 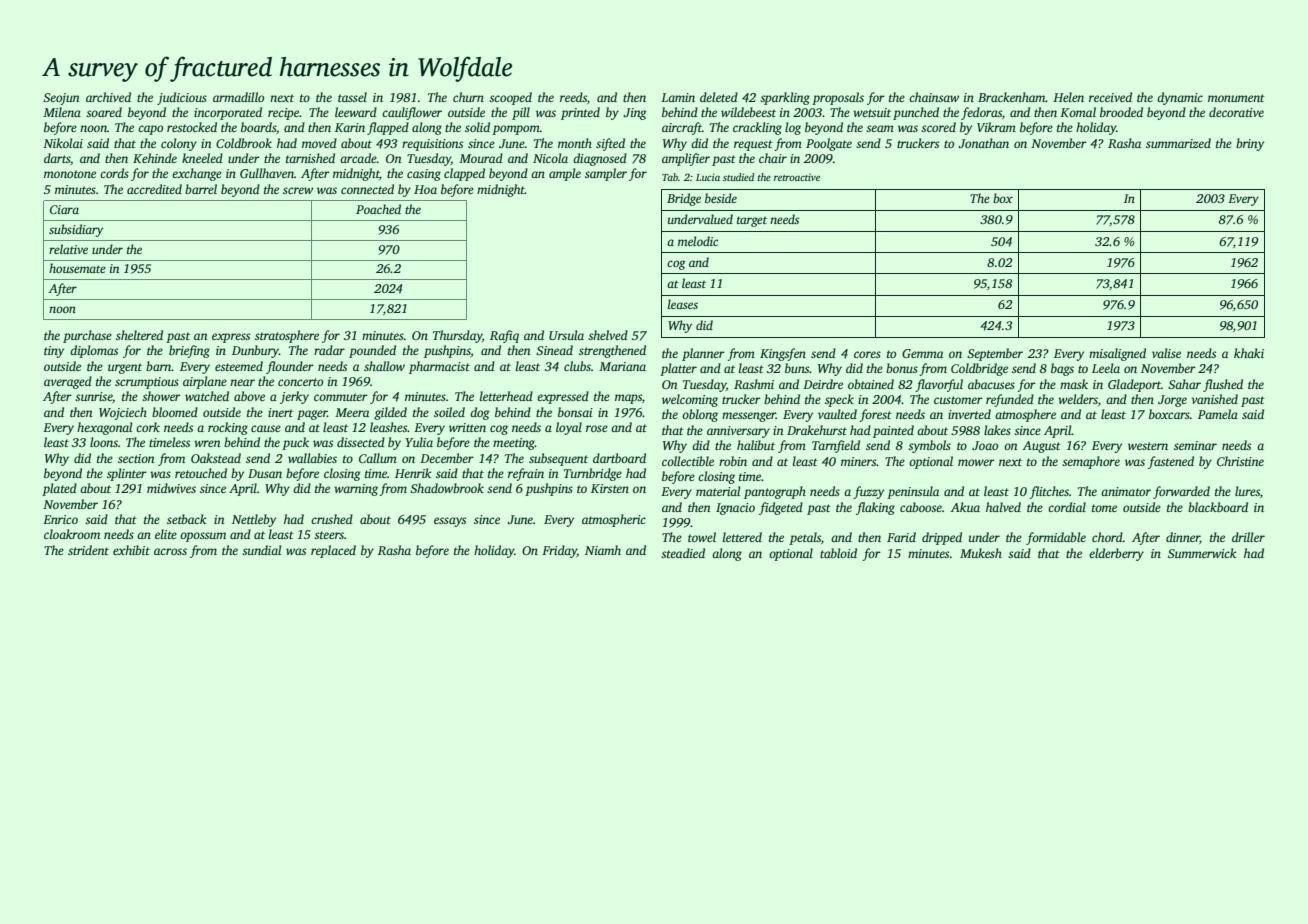 I want to click on crushed, so click(x=332, y=519).
